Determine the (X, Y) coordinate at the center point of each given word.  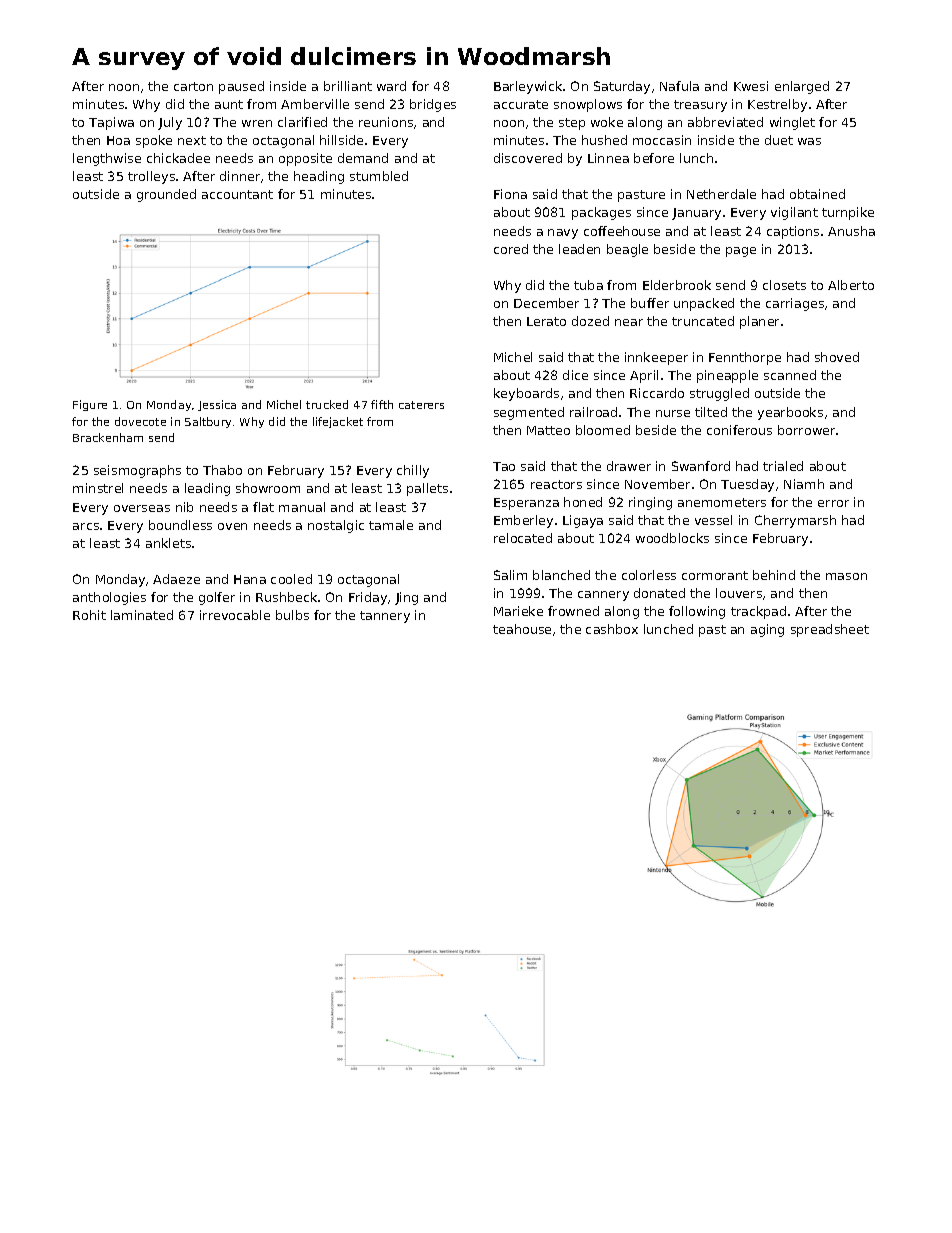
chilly (413, 471)
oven (232, 526)
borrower (806, 430)
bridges (433, 105)
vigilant (794, 213)
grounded (166, 195)
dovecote (140, 421)
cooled (291, 579)
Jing (406, 598)
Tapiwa (111, 123)
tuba (588, 285)
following (697, 612)
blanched (561, 575)
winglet (792, 123)
